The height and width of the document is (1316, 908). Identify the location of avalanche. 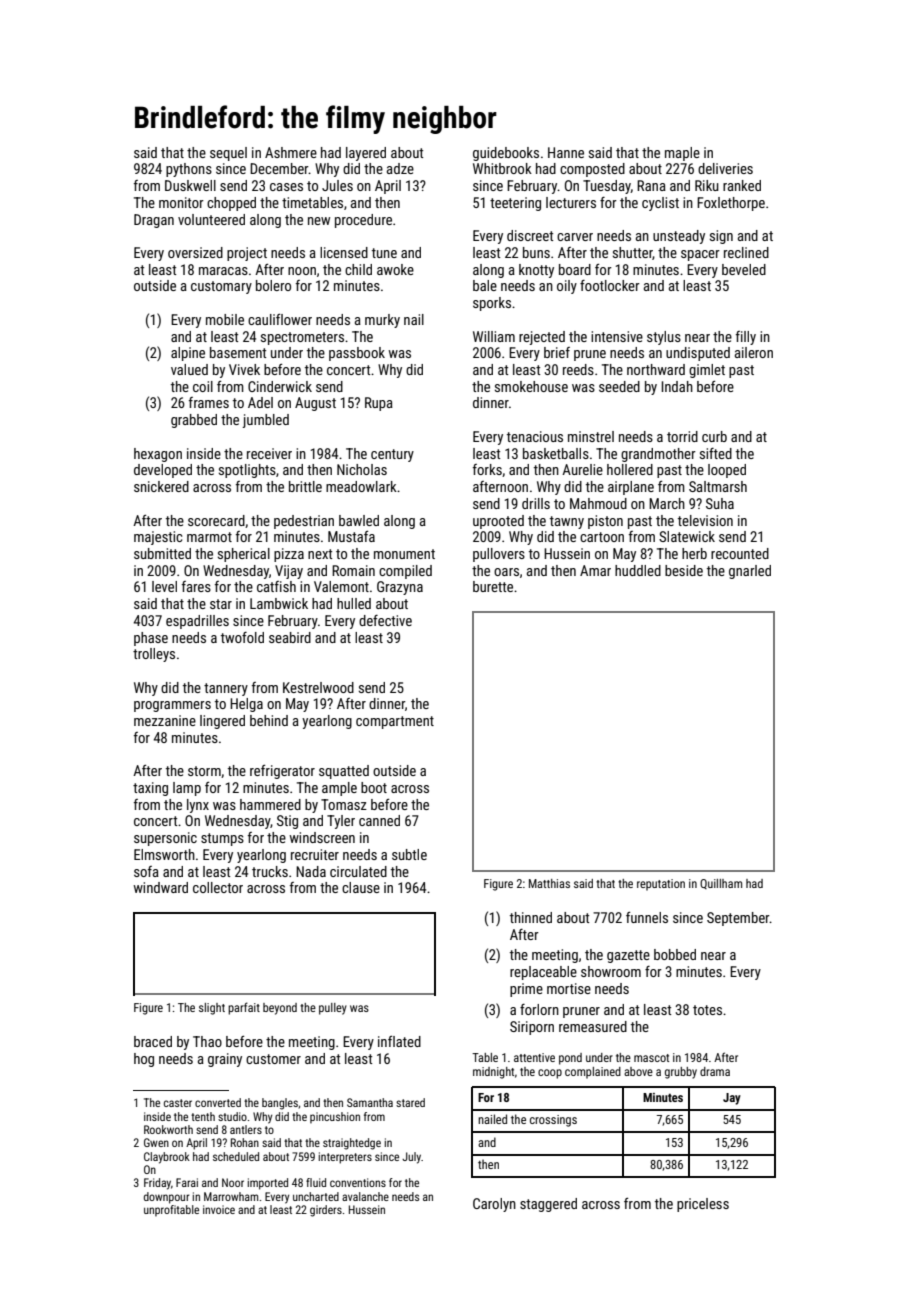
(365, 1196).
